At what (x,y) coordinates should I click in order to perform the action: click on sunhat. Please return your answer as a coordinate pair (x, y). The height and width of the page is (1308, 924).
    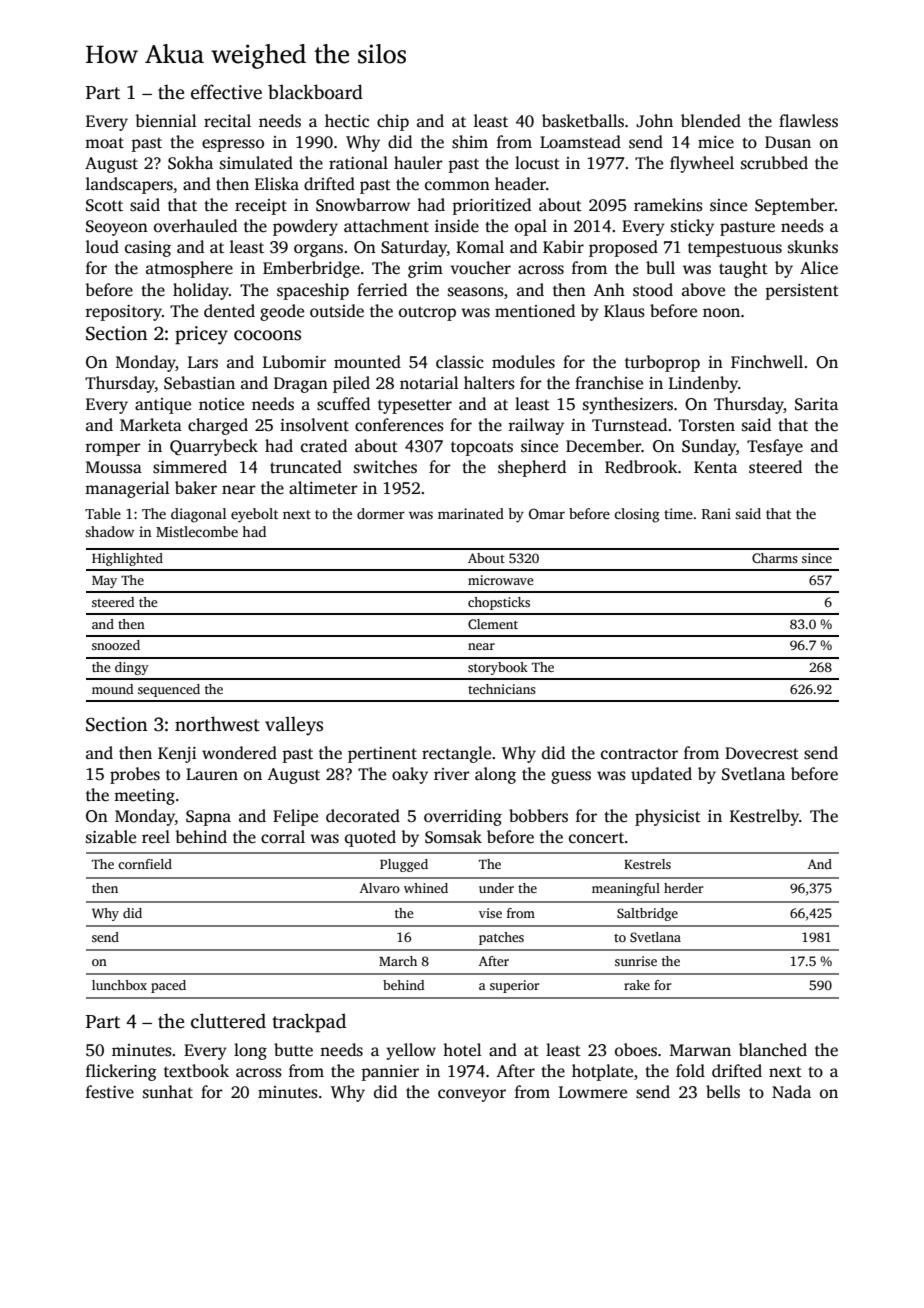
    Looking at the image, I should click on (168, 1092).
